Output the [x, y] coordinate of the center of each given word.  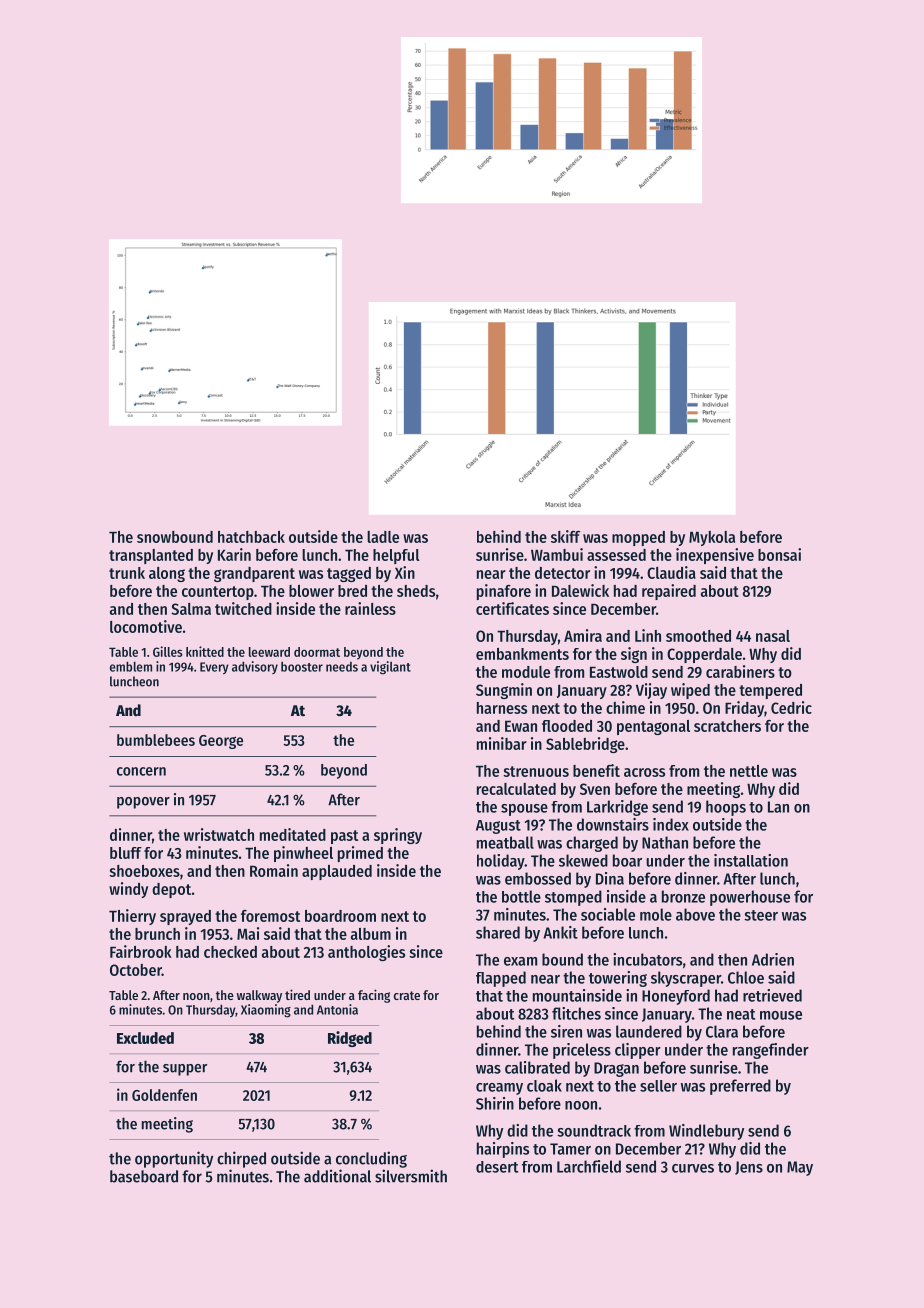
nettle [749, 771]
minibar [502, 743]
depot [171, 890]
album [371, 934]
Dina [610, 878]
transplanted [151, 556]
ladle [383, 537]
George [221, 742]
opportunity [174, 1159]
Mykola [712, 538]
